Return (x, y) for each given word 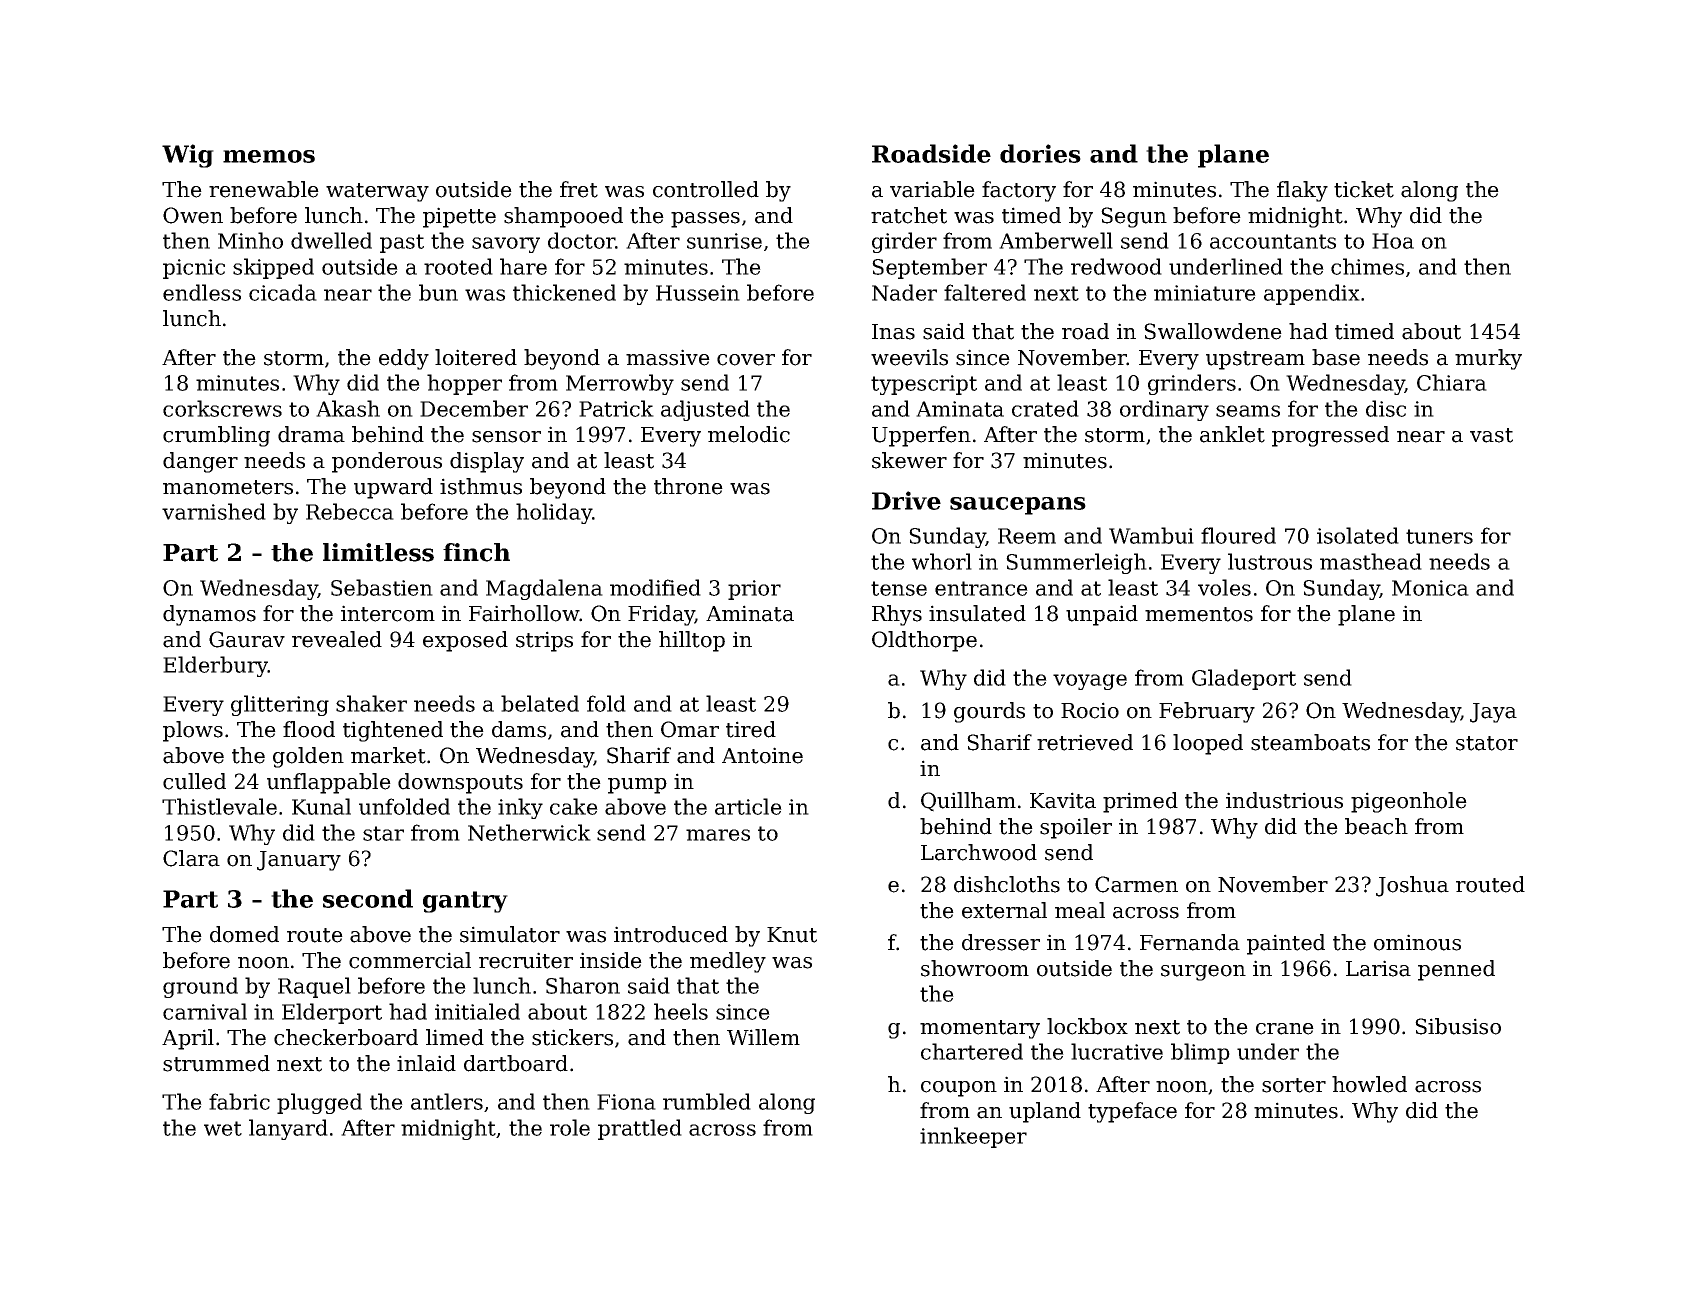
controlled (706, 189)
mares (718, 835)
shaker (371, 703)
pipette (459, 217)
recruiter (526, 960)
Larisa (1378, 968)
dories (1040, 153)
